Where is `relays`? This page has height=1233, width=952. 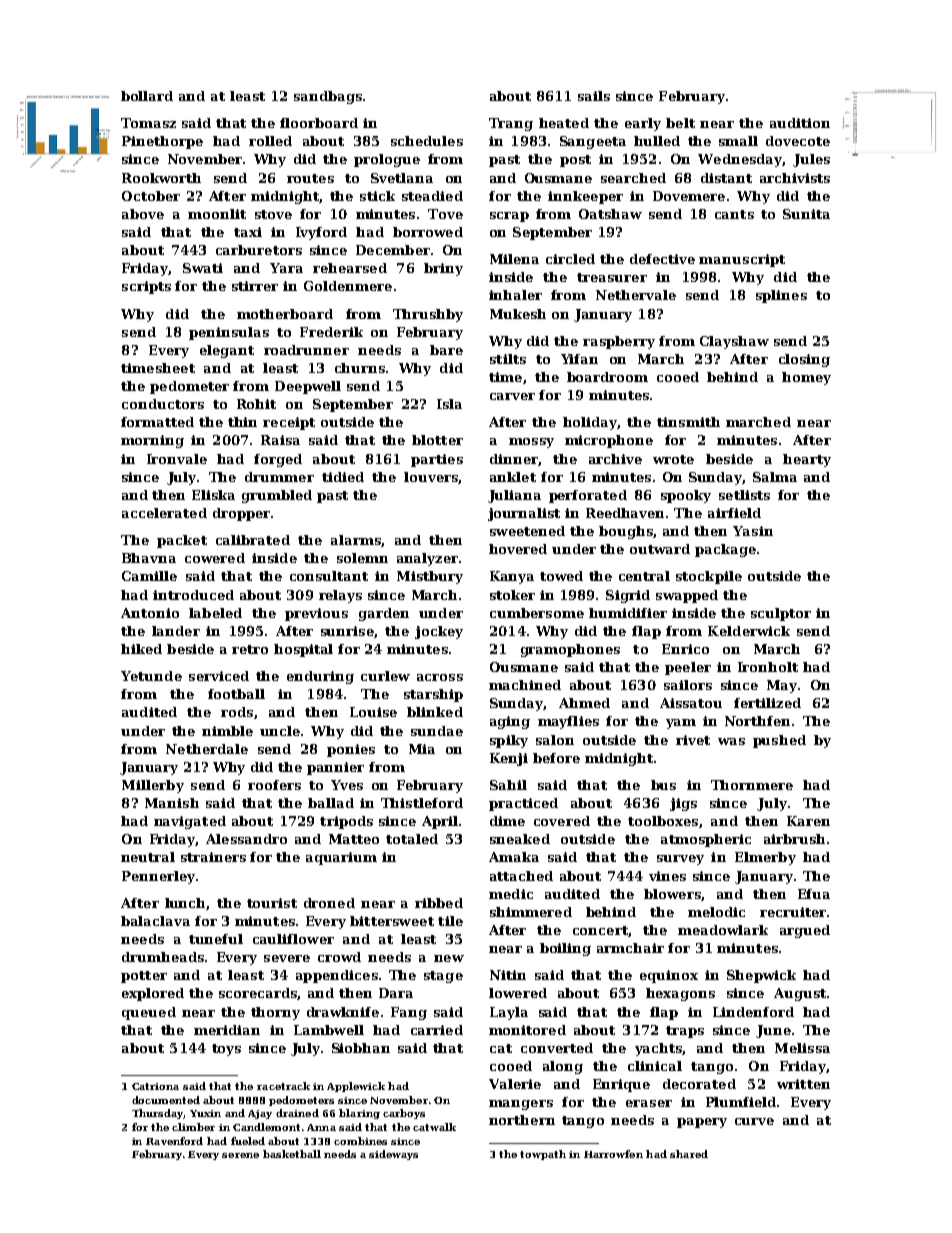 relays is located at coordinates (340, 596).
